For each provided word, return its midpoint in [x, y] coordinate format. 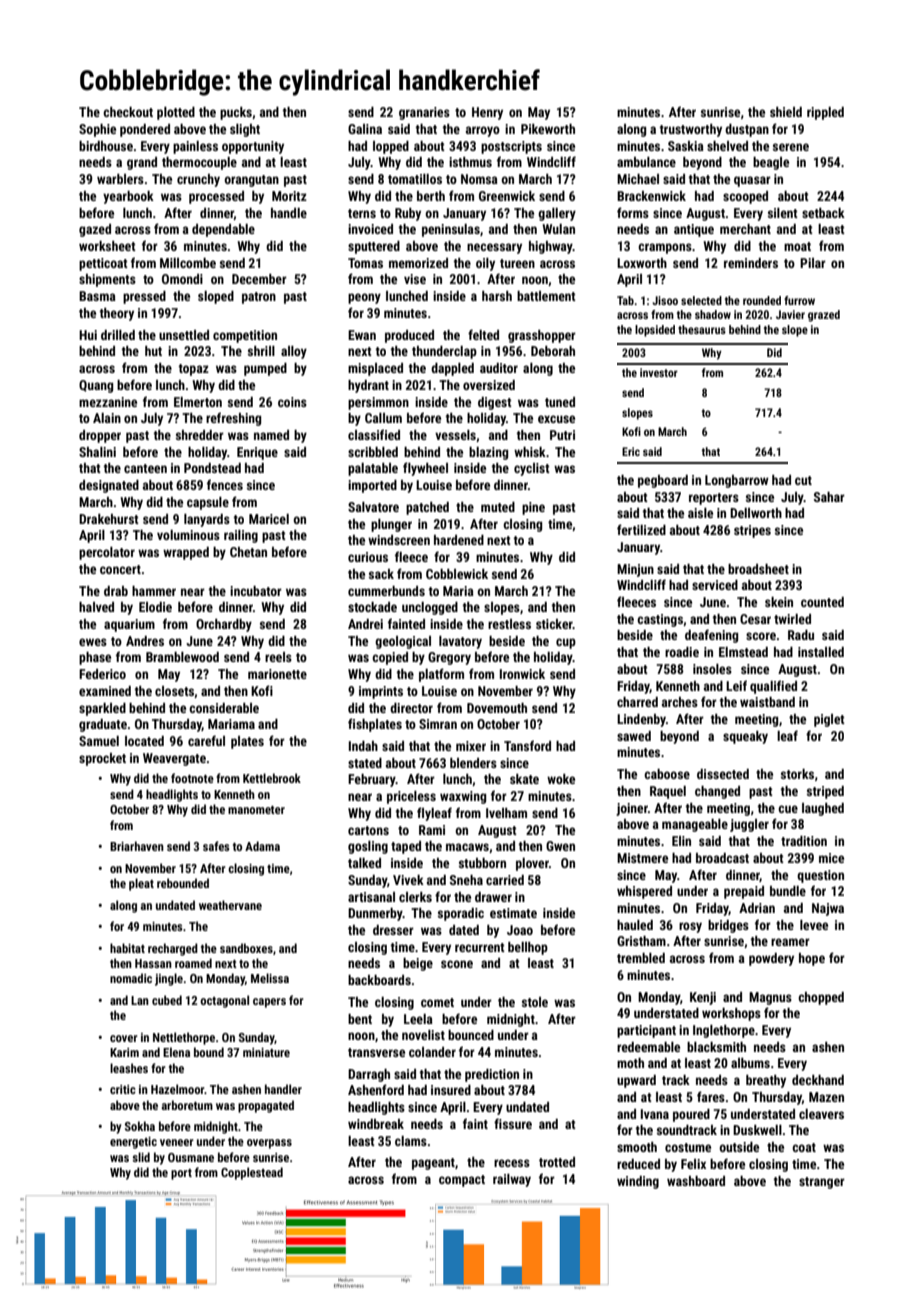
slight [245, 130]
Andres [145, 641]
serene [791, 147]
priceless [411, 797]
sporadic [461, 914]
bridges [728, 926]
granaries [424, 113]
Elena [176, 1052]
